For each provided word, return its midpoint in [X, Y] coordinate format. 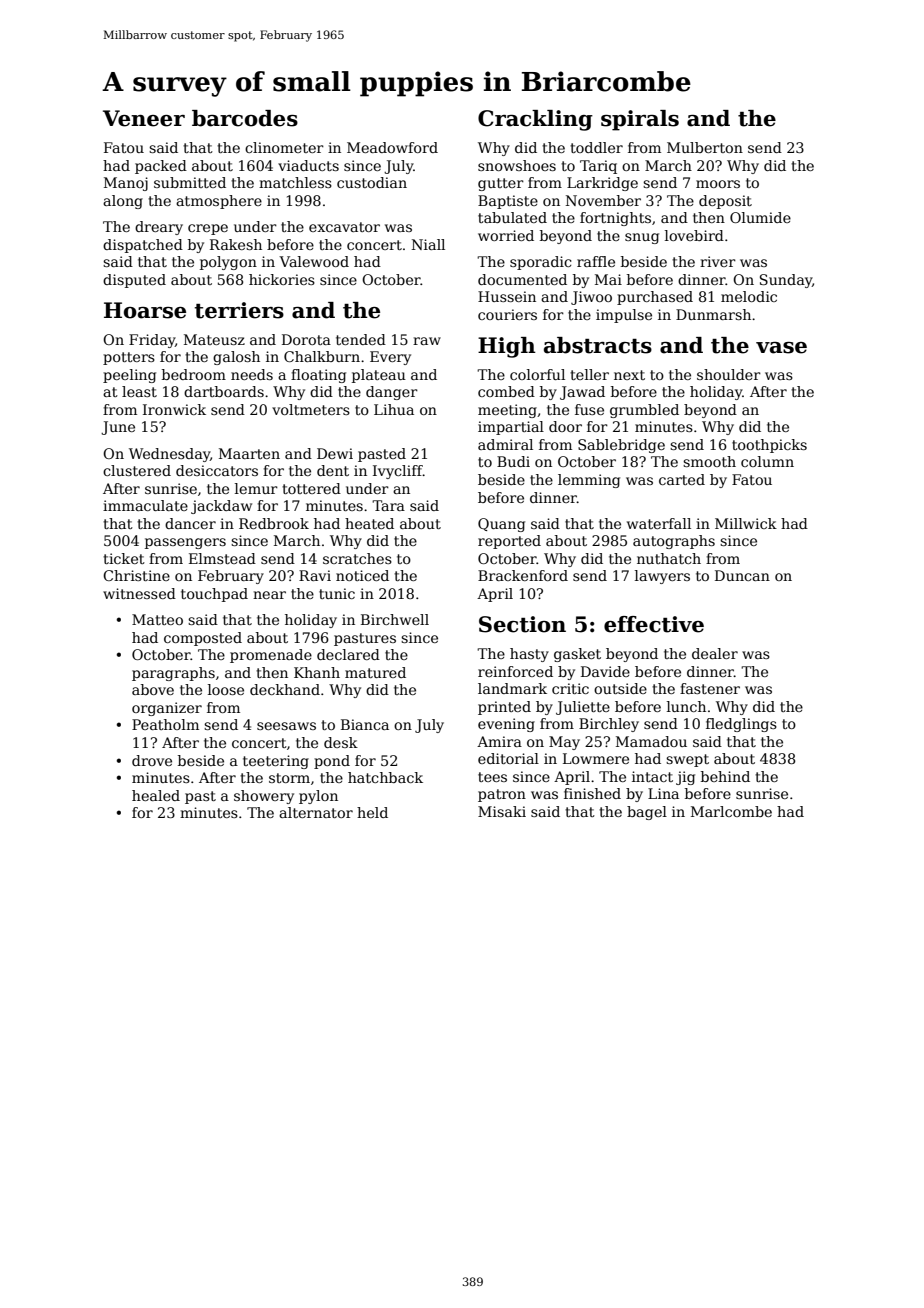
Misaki [502, 811]
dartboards [224, 391]
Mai [608, 279]
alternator [316, 812]
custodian [372, 182]
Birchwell [395, 619]
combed [506, 391]
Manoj [126, 184]
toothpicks [769, 446]
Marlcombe [731, 811]
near [269, 595]
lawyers [662, 577]
